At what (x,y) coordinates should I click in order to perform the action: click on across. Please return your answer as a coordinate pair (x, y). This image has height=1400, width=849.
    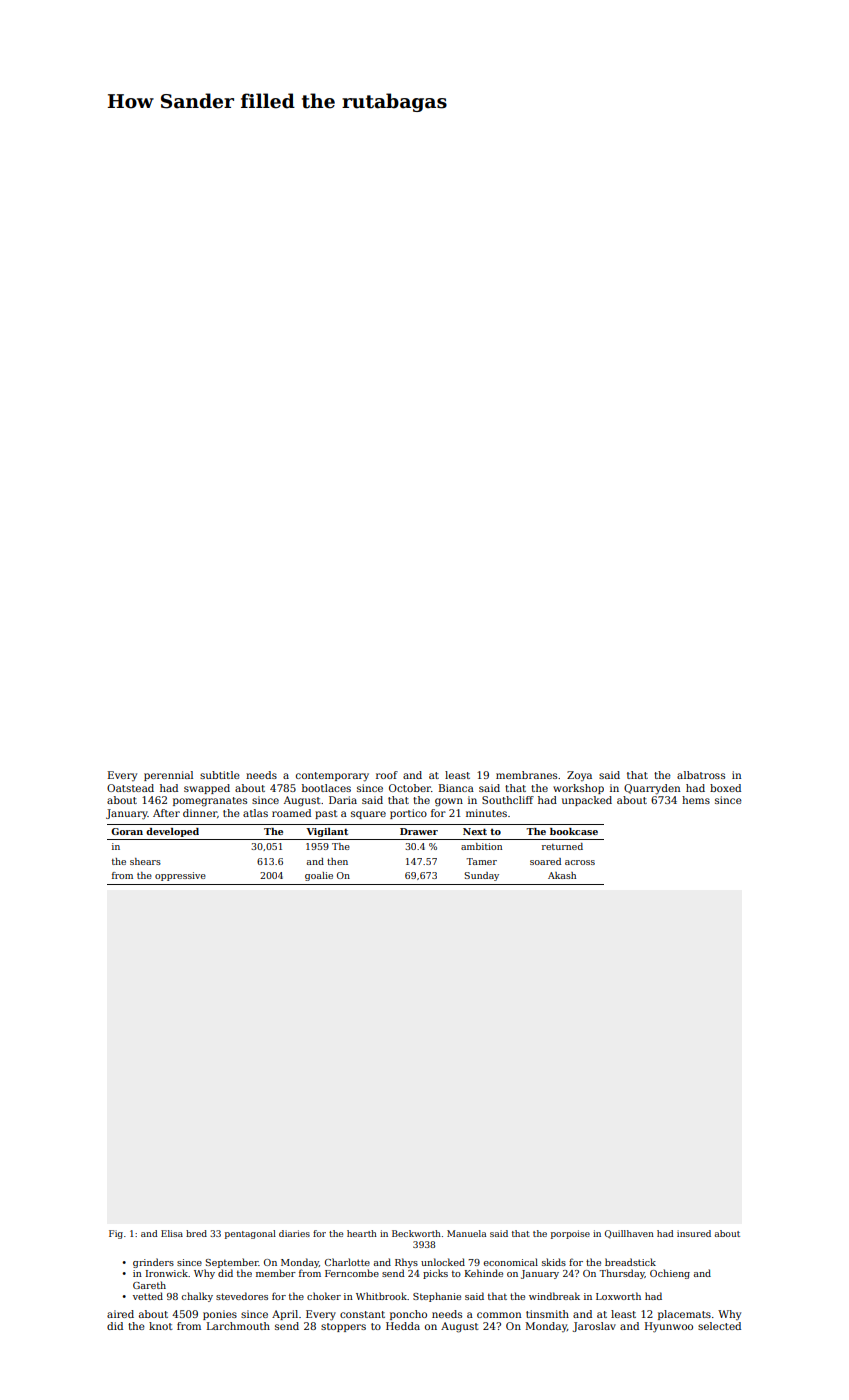
    Looking at the image, I should click on (580, 862).
